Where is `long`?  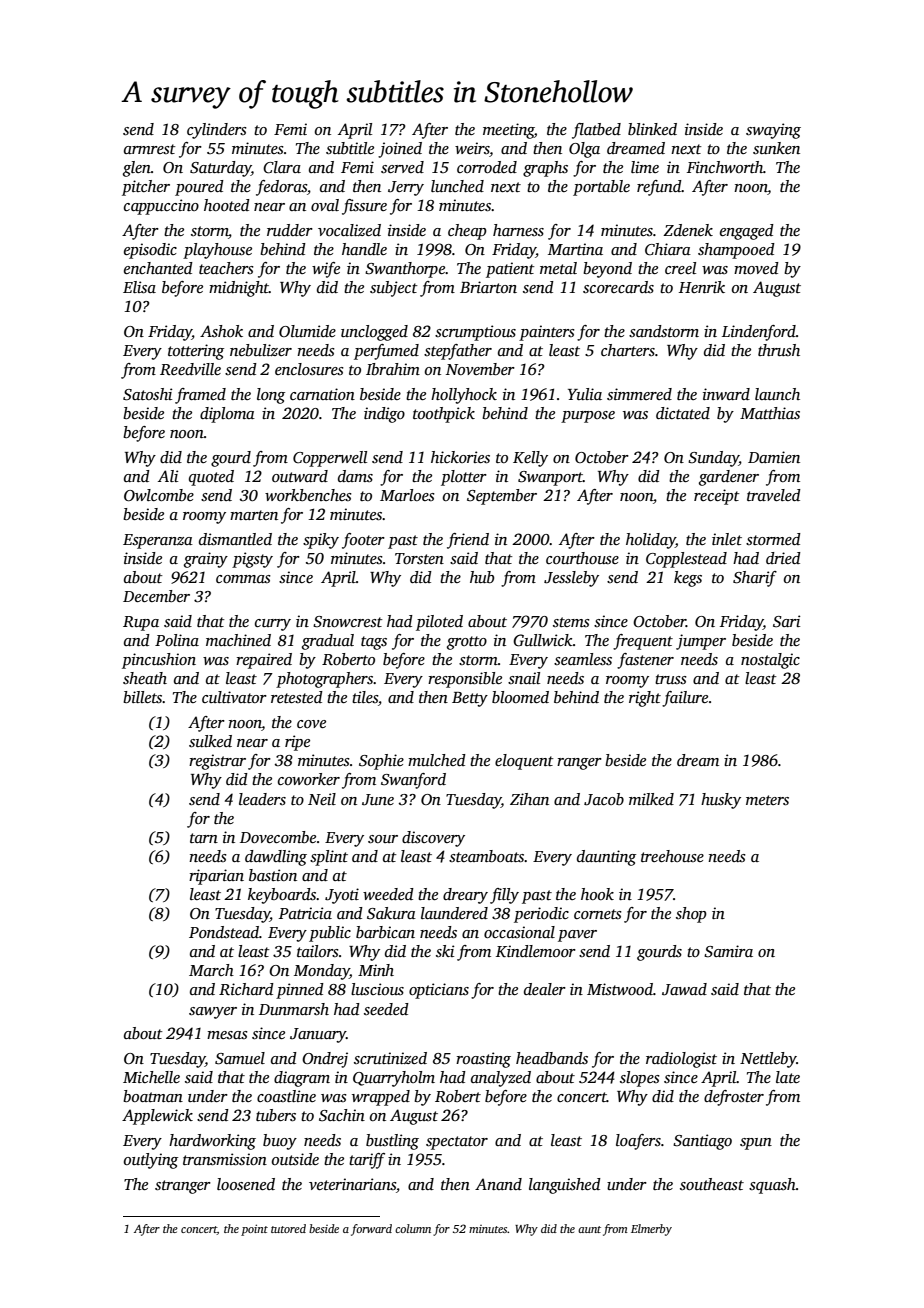 long is located at coordinates (271, 396).
